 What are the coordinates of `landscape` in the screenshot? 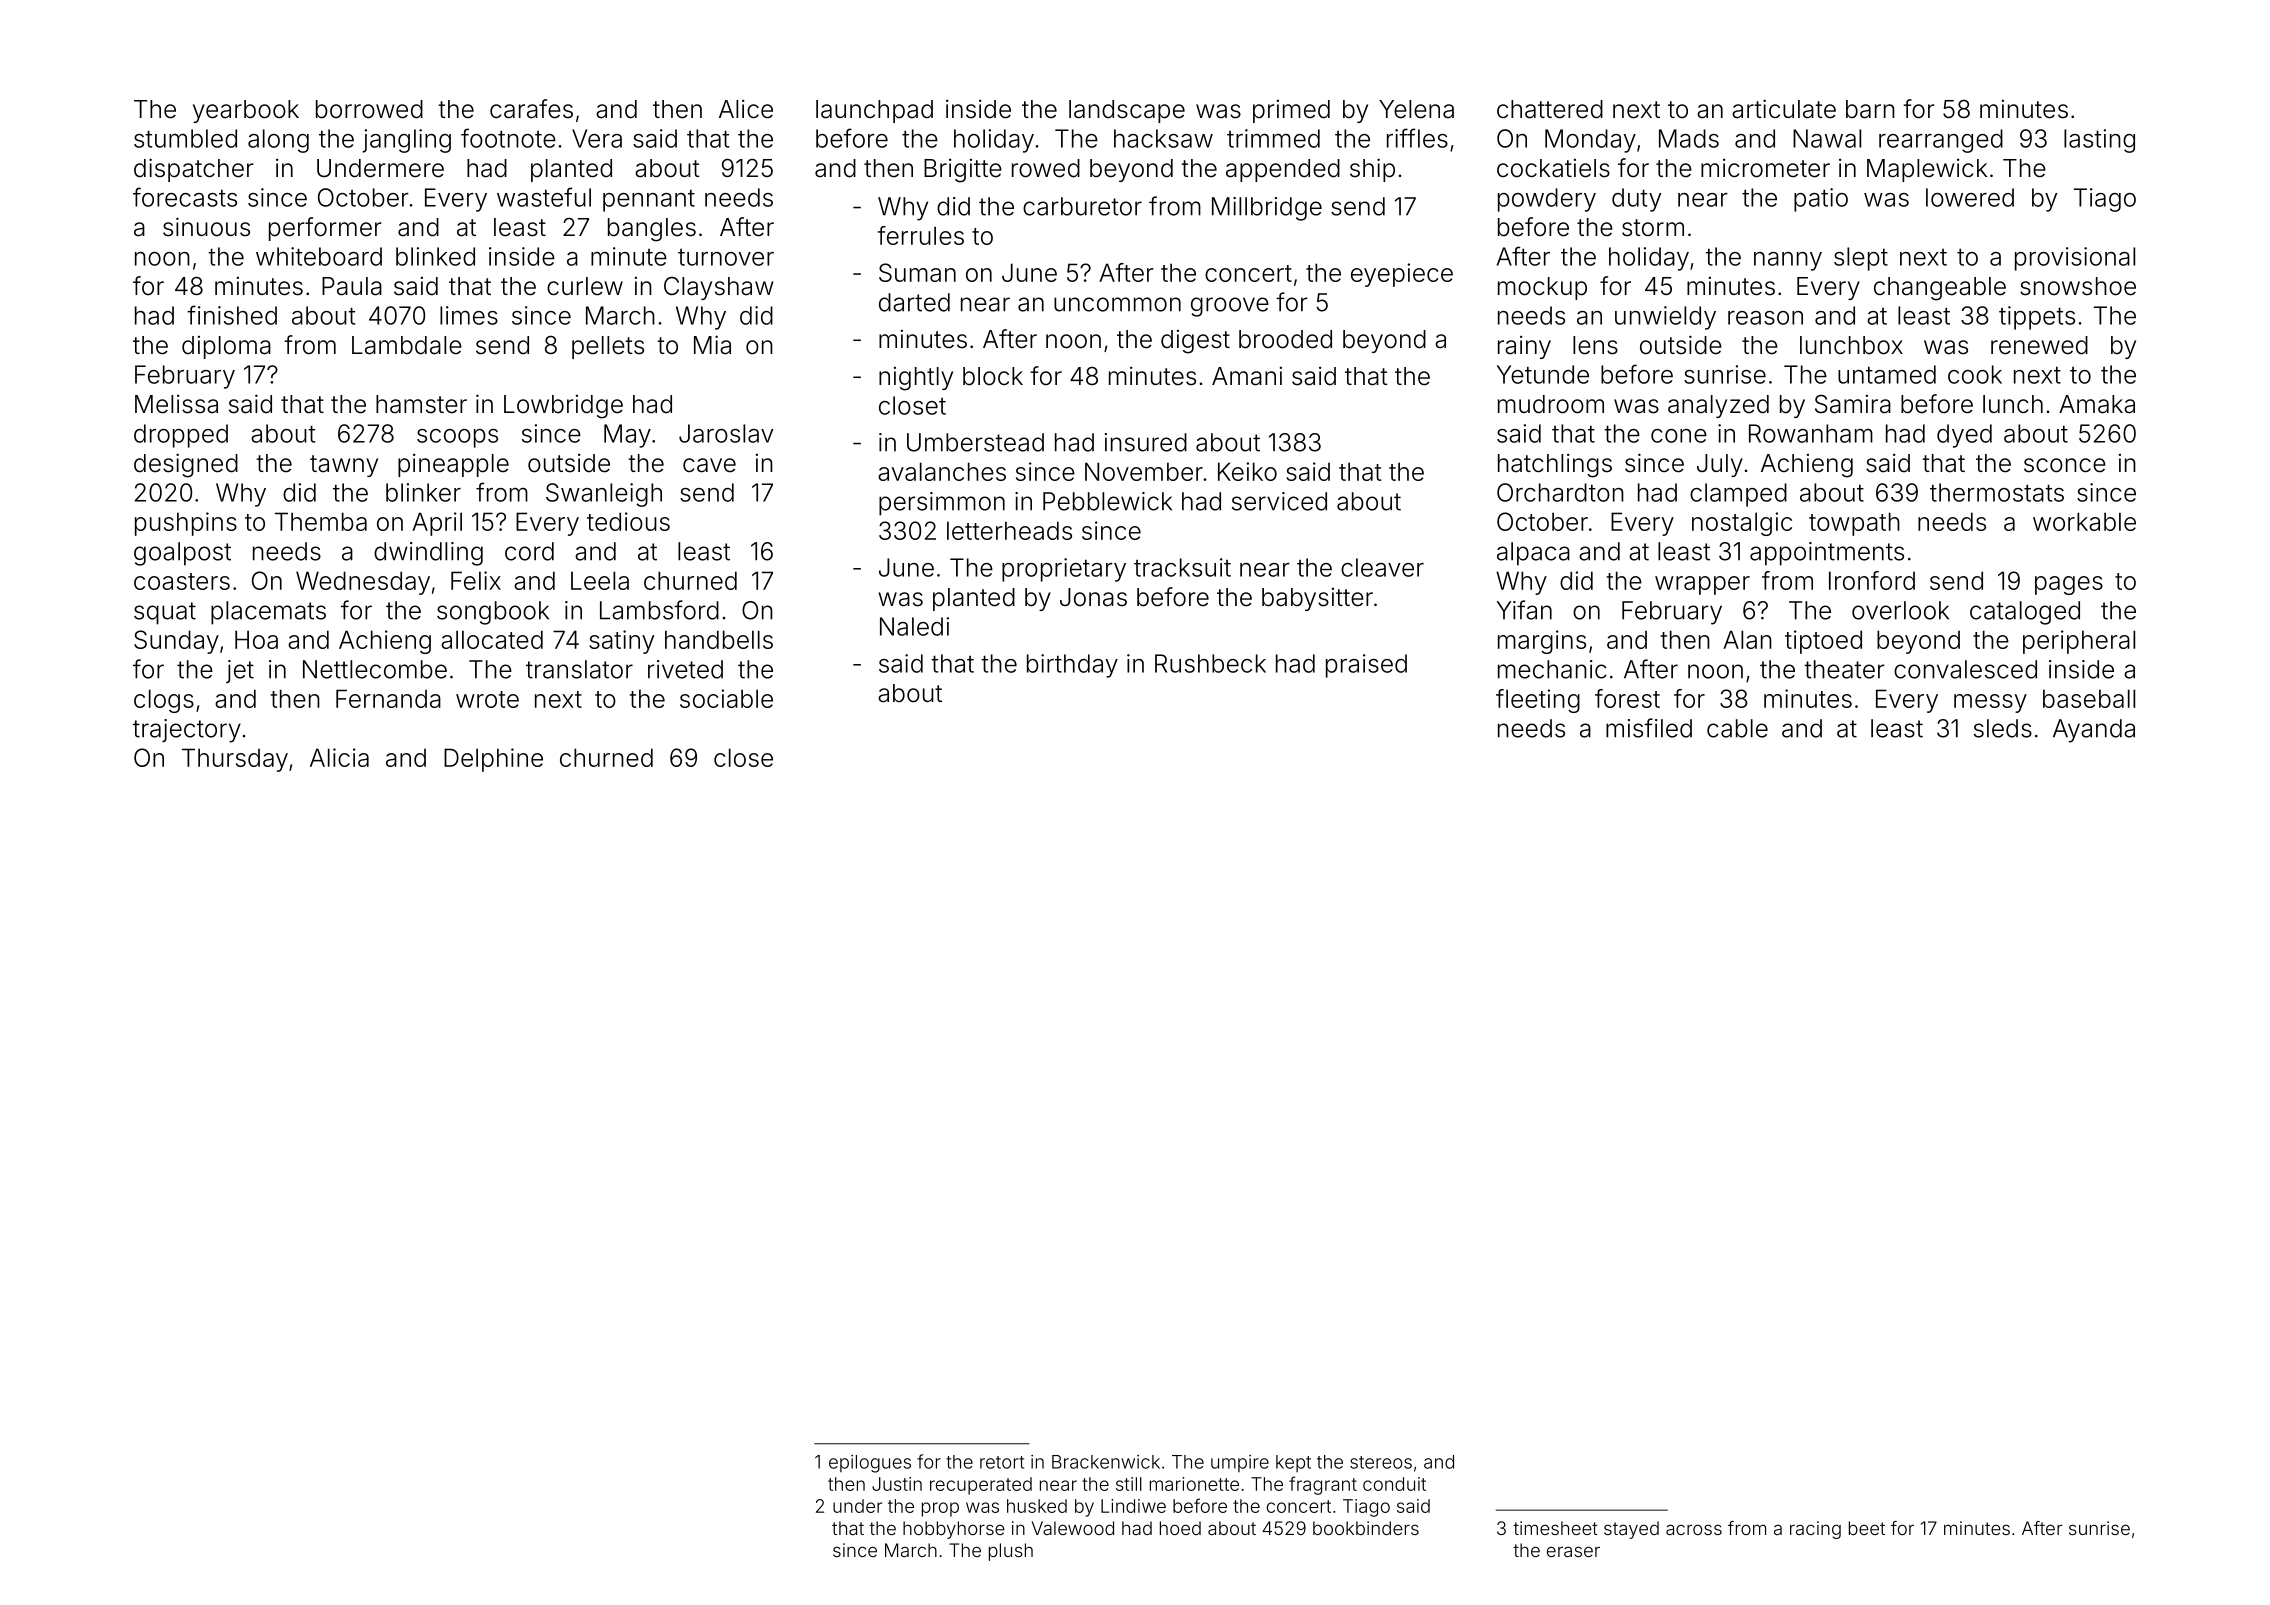 It's located at (1127, 111).
